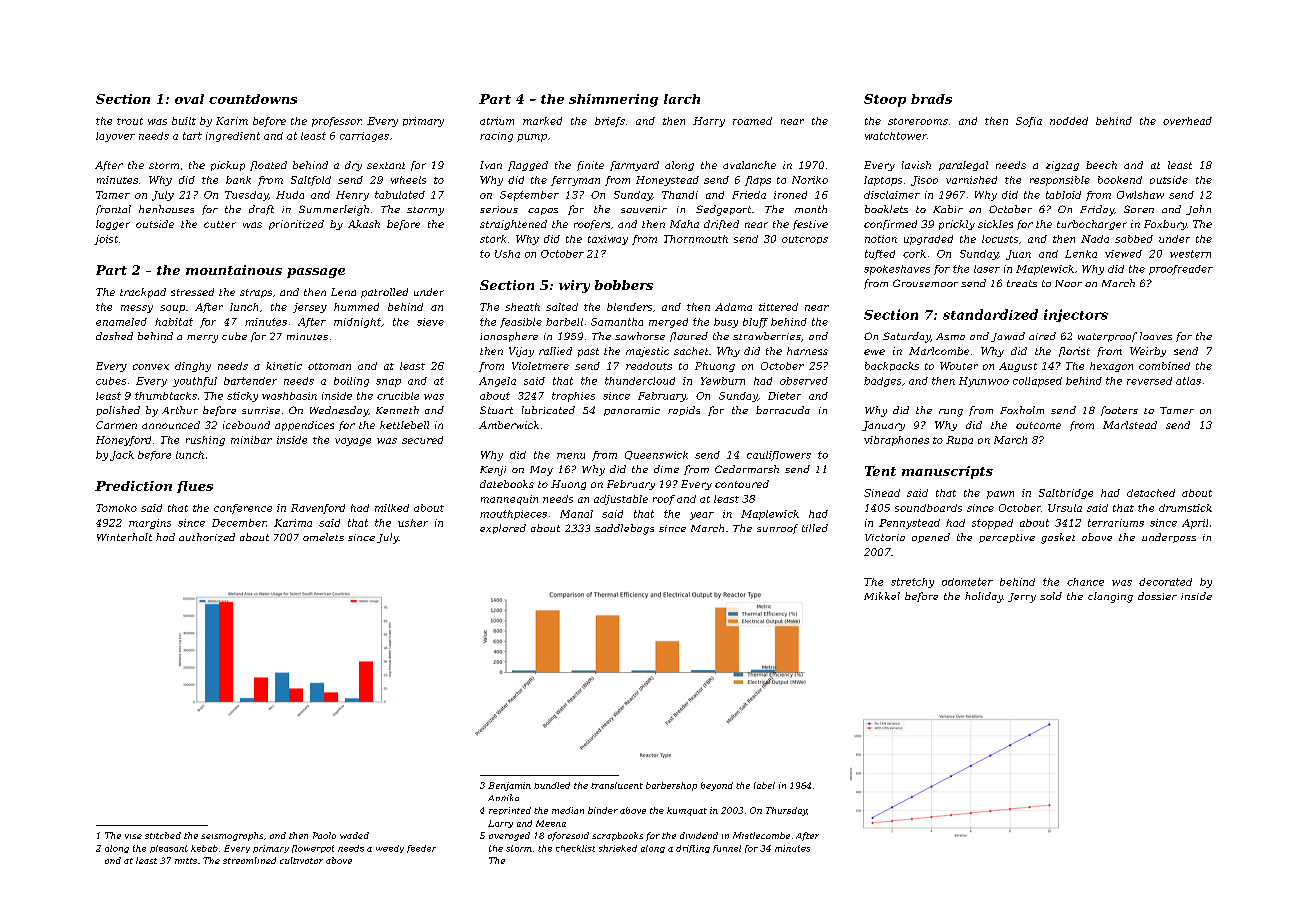 This image has width=1308, height=924. What do you see at coordinates (885, 100) in the image?
I see `Stoop` at bounding box center [885, 100].
